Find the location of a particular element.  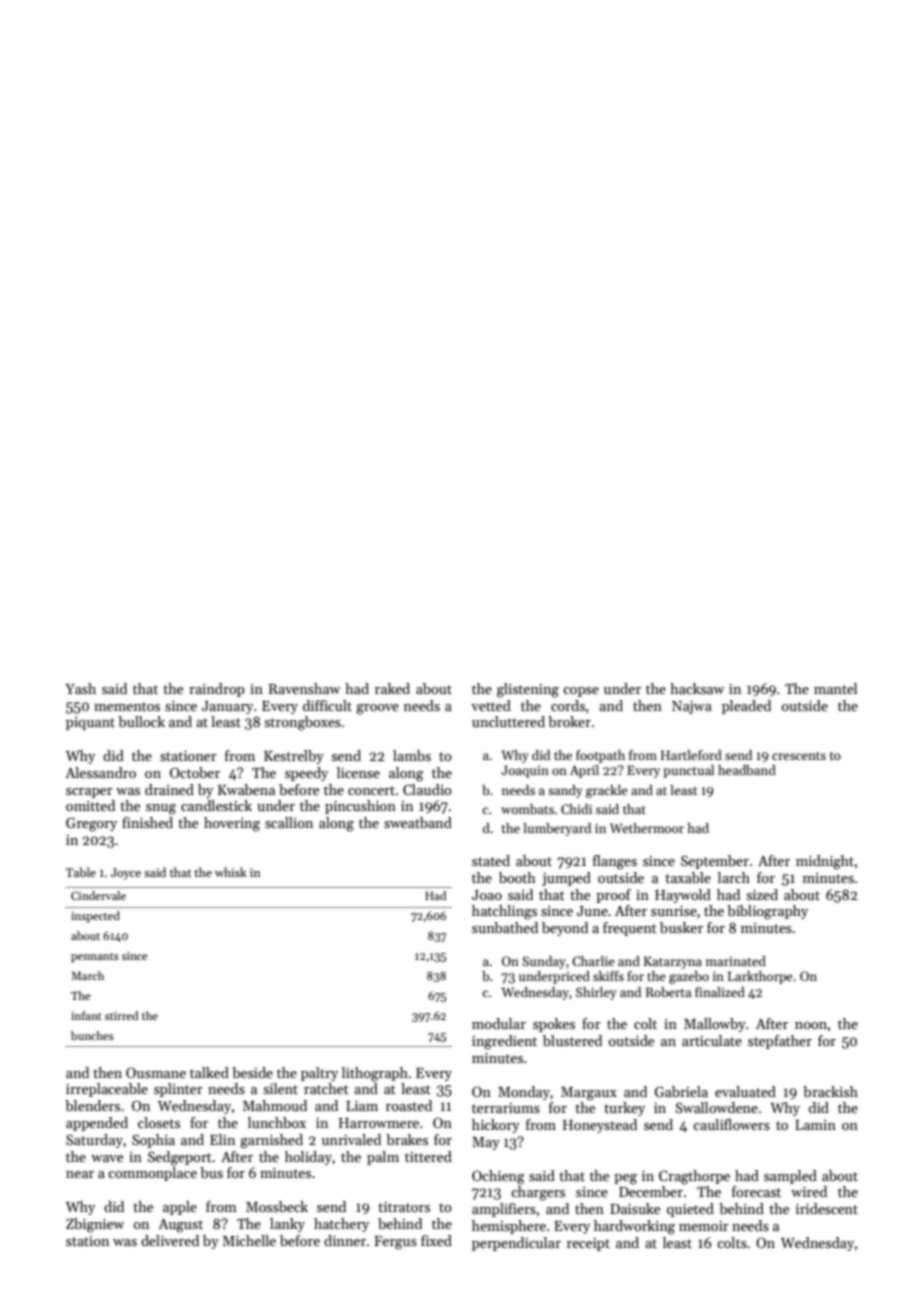

Table is located at coordinates (81, 872).
